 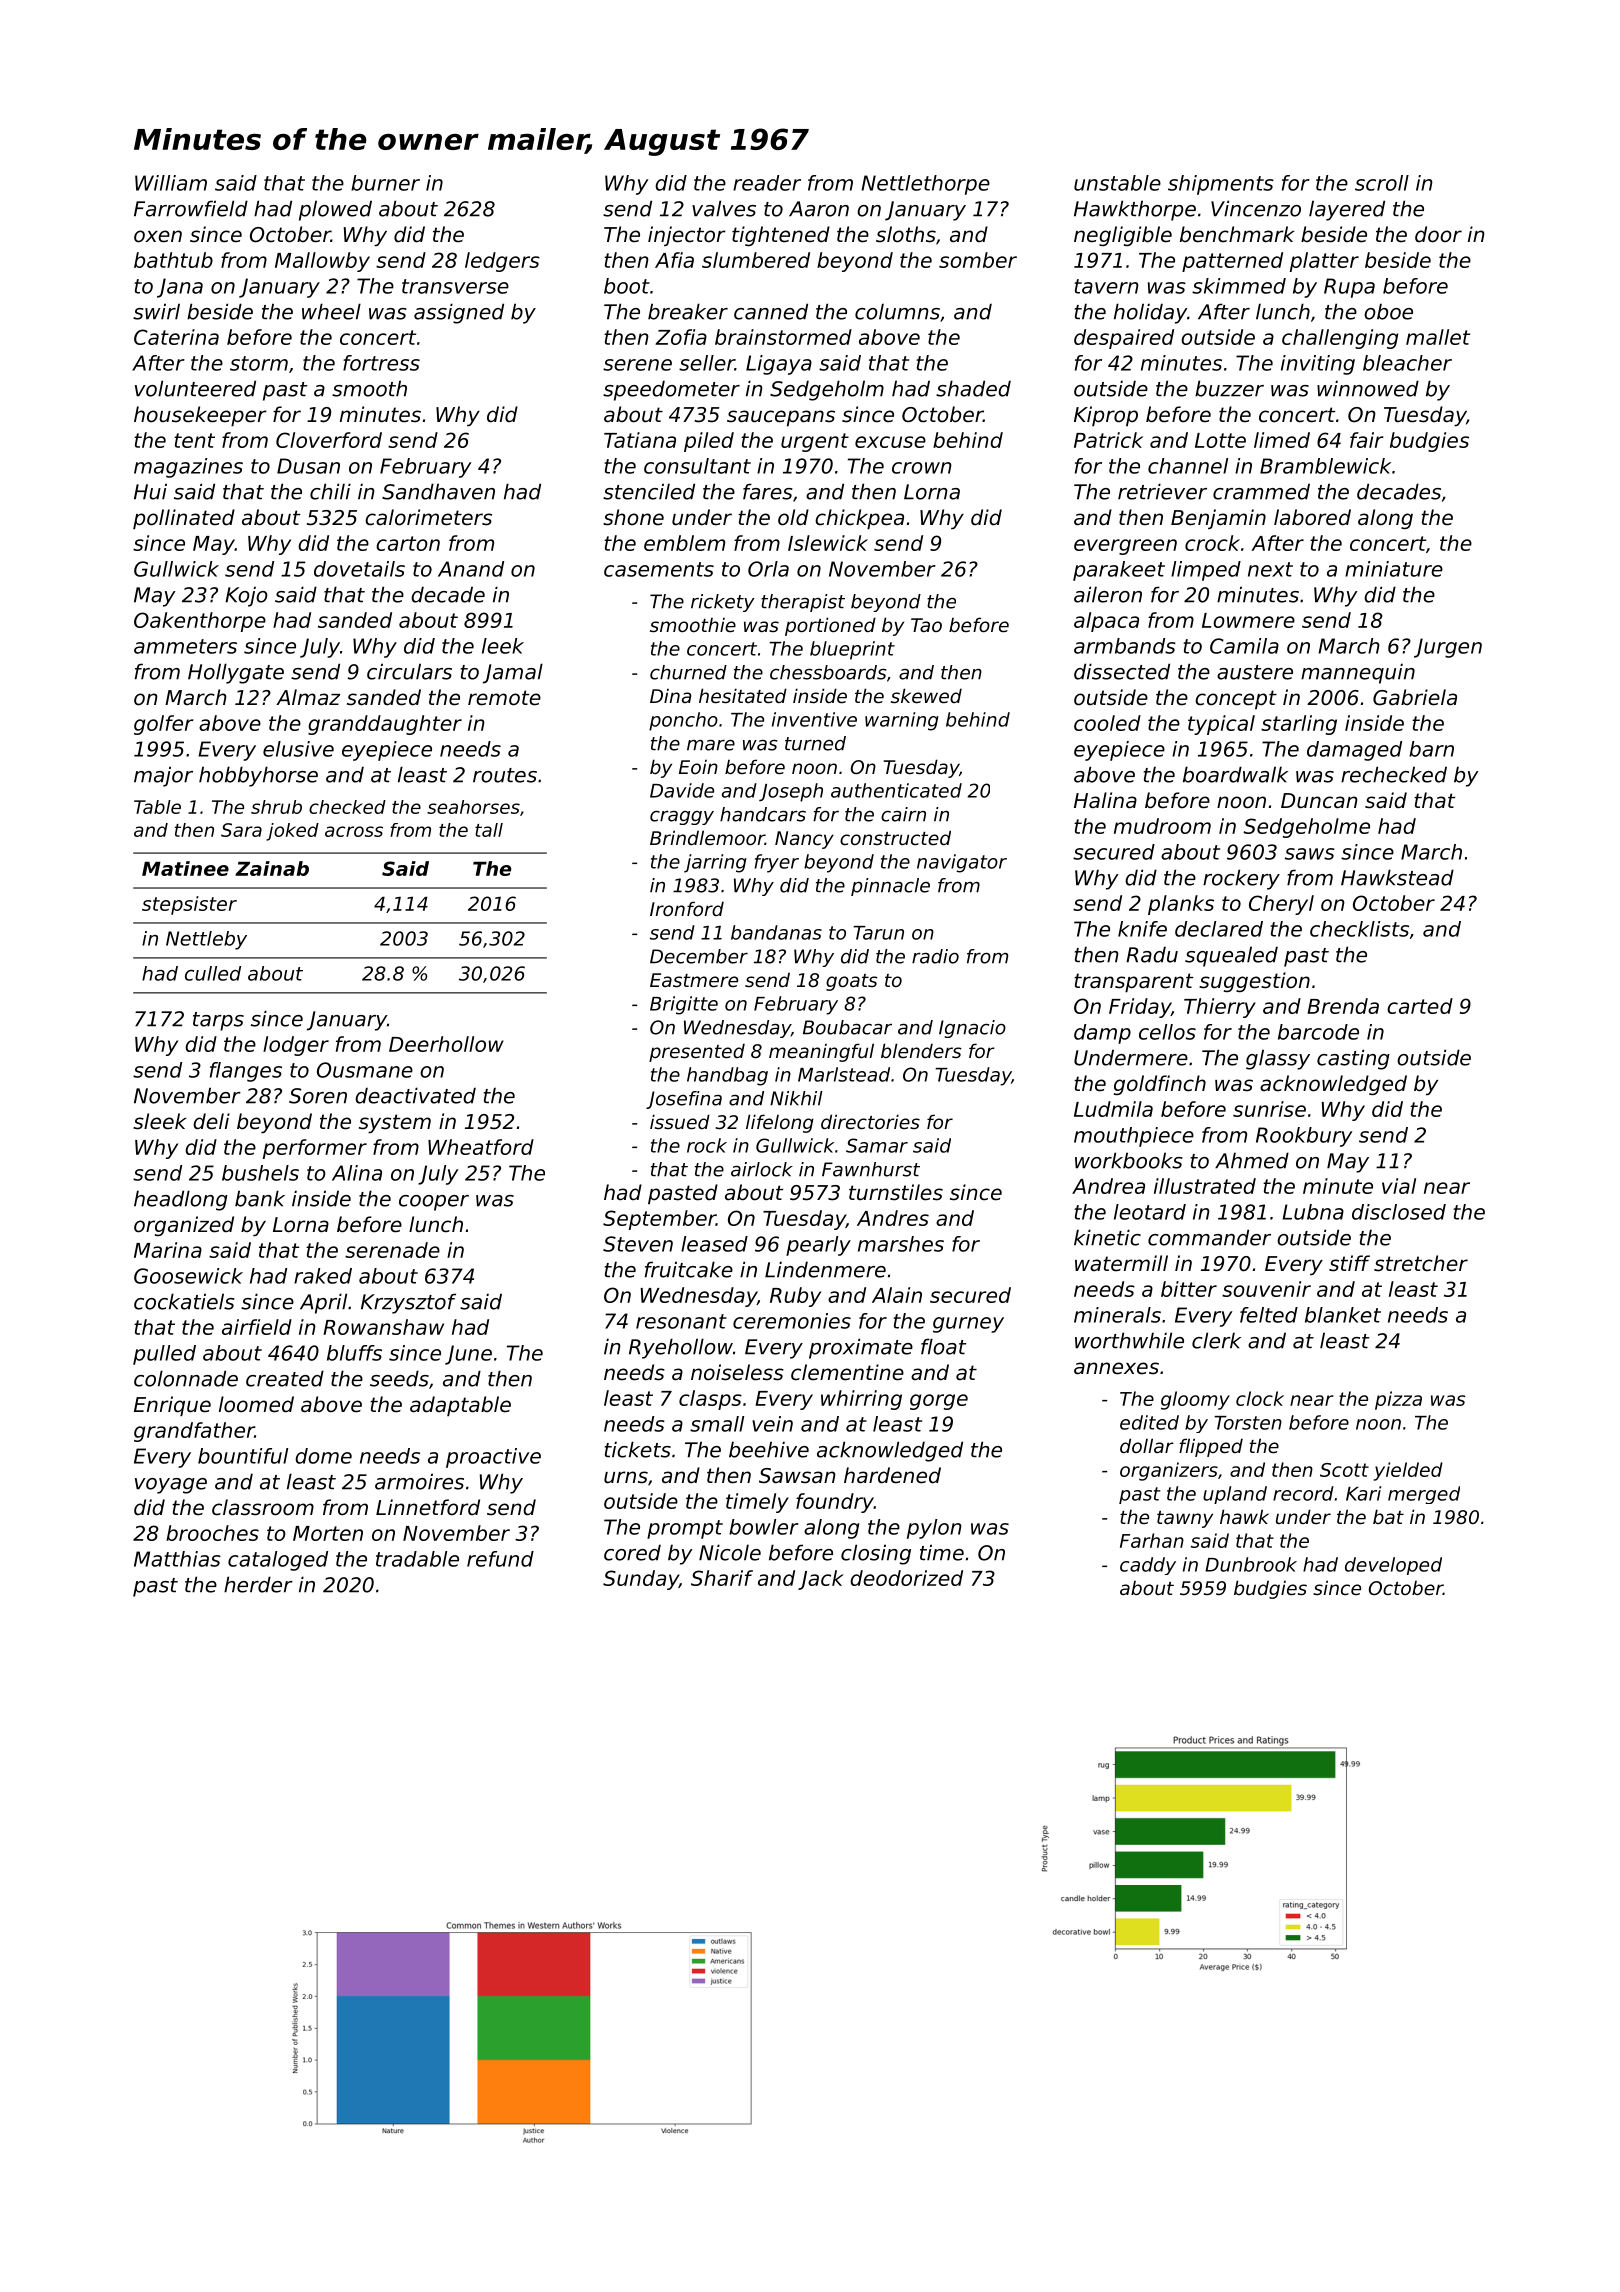 I want to click on William, so click(x=171, y=183).
